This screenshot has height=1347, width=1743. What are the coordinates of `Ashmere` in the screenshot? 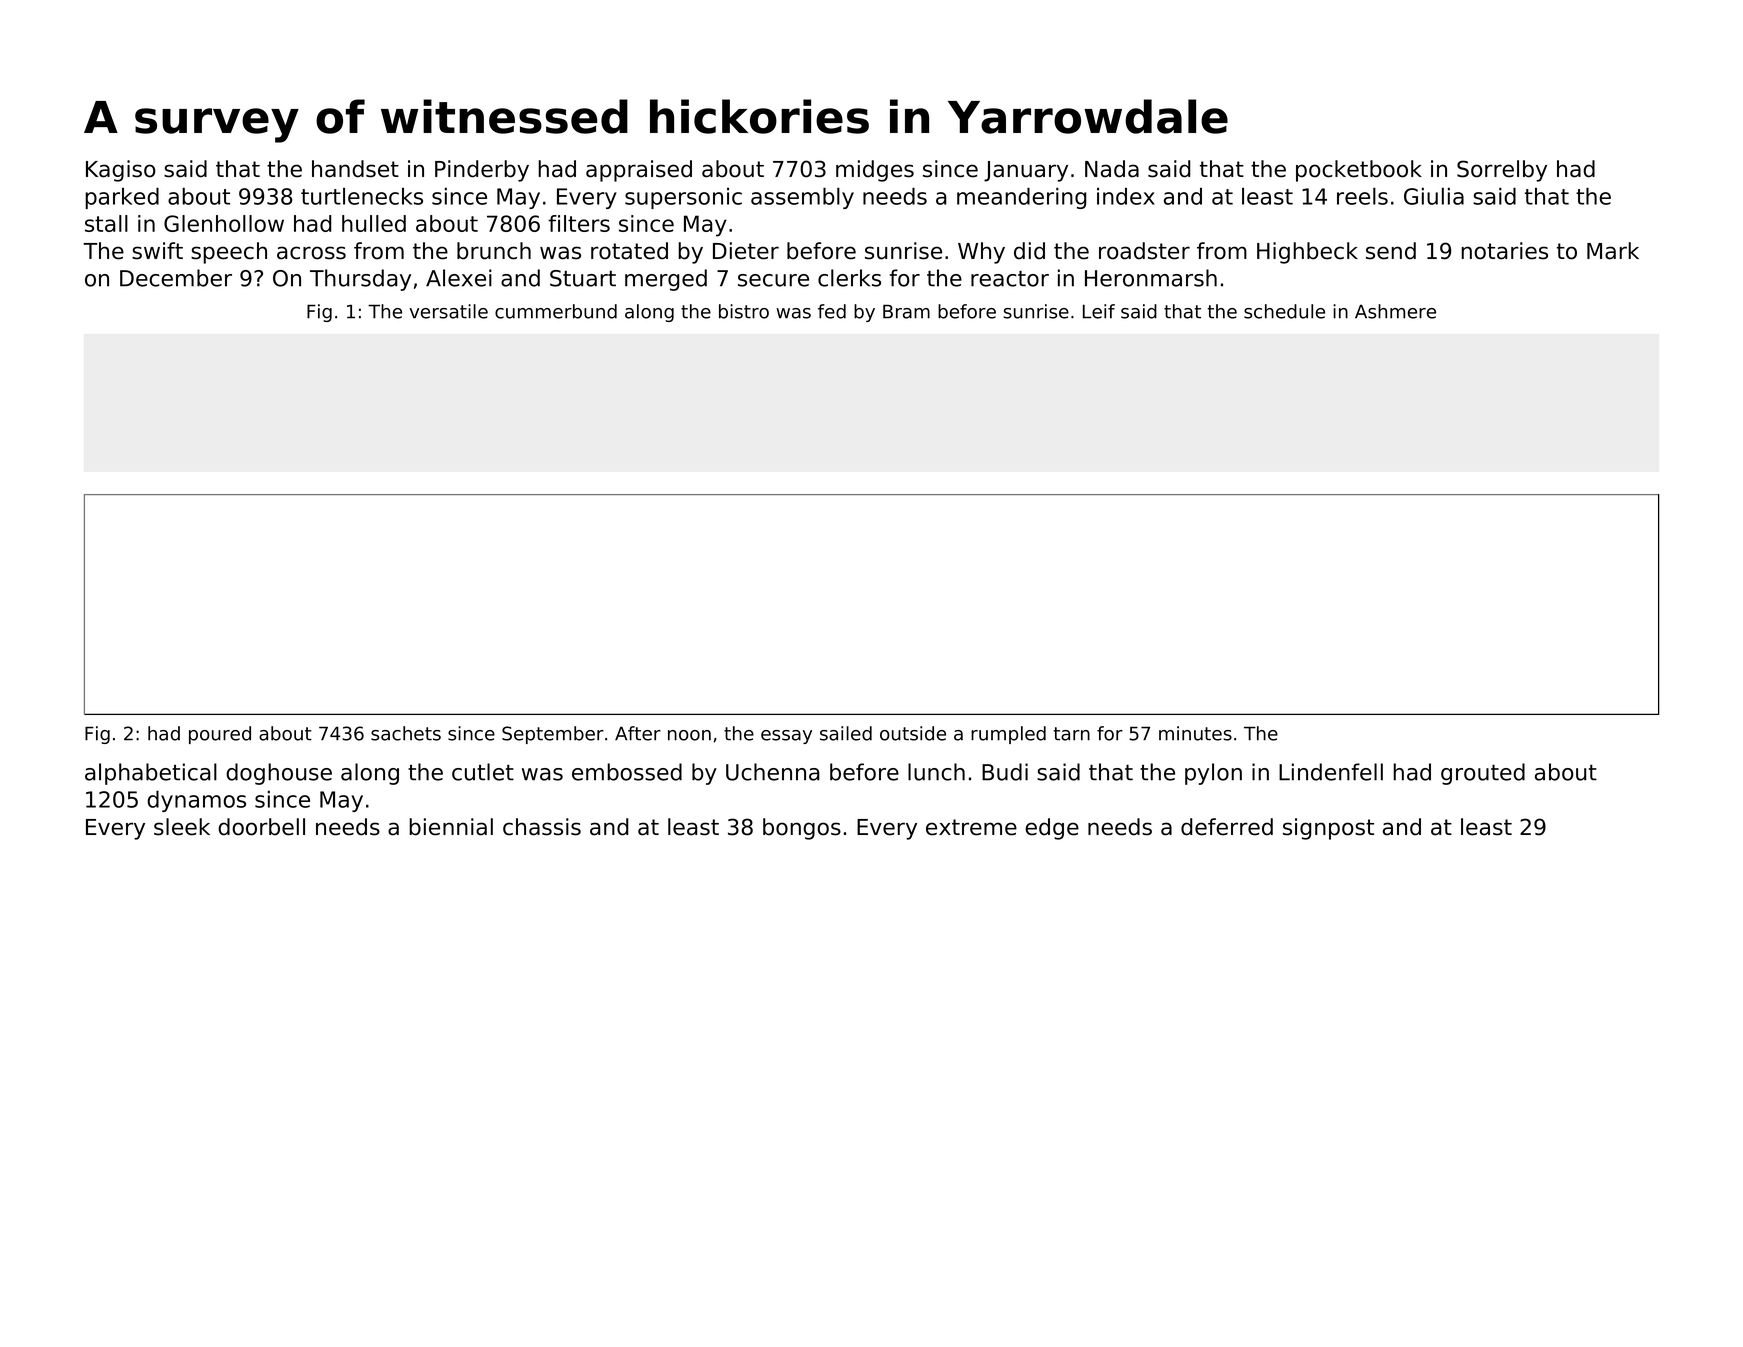 It's located at (1395, 311).
